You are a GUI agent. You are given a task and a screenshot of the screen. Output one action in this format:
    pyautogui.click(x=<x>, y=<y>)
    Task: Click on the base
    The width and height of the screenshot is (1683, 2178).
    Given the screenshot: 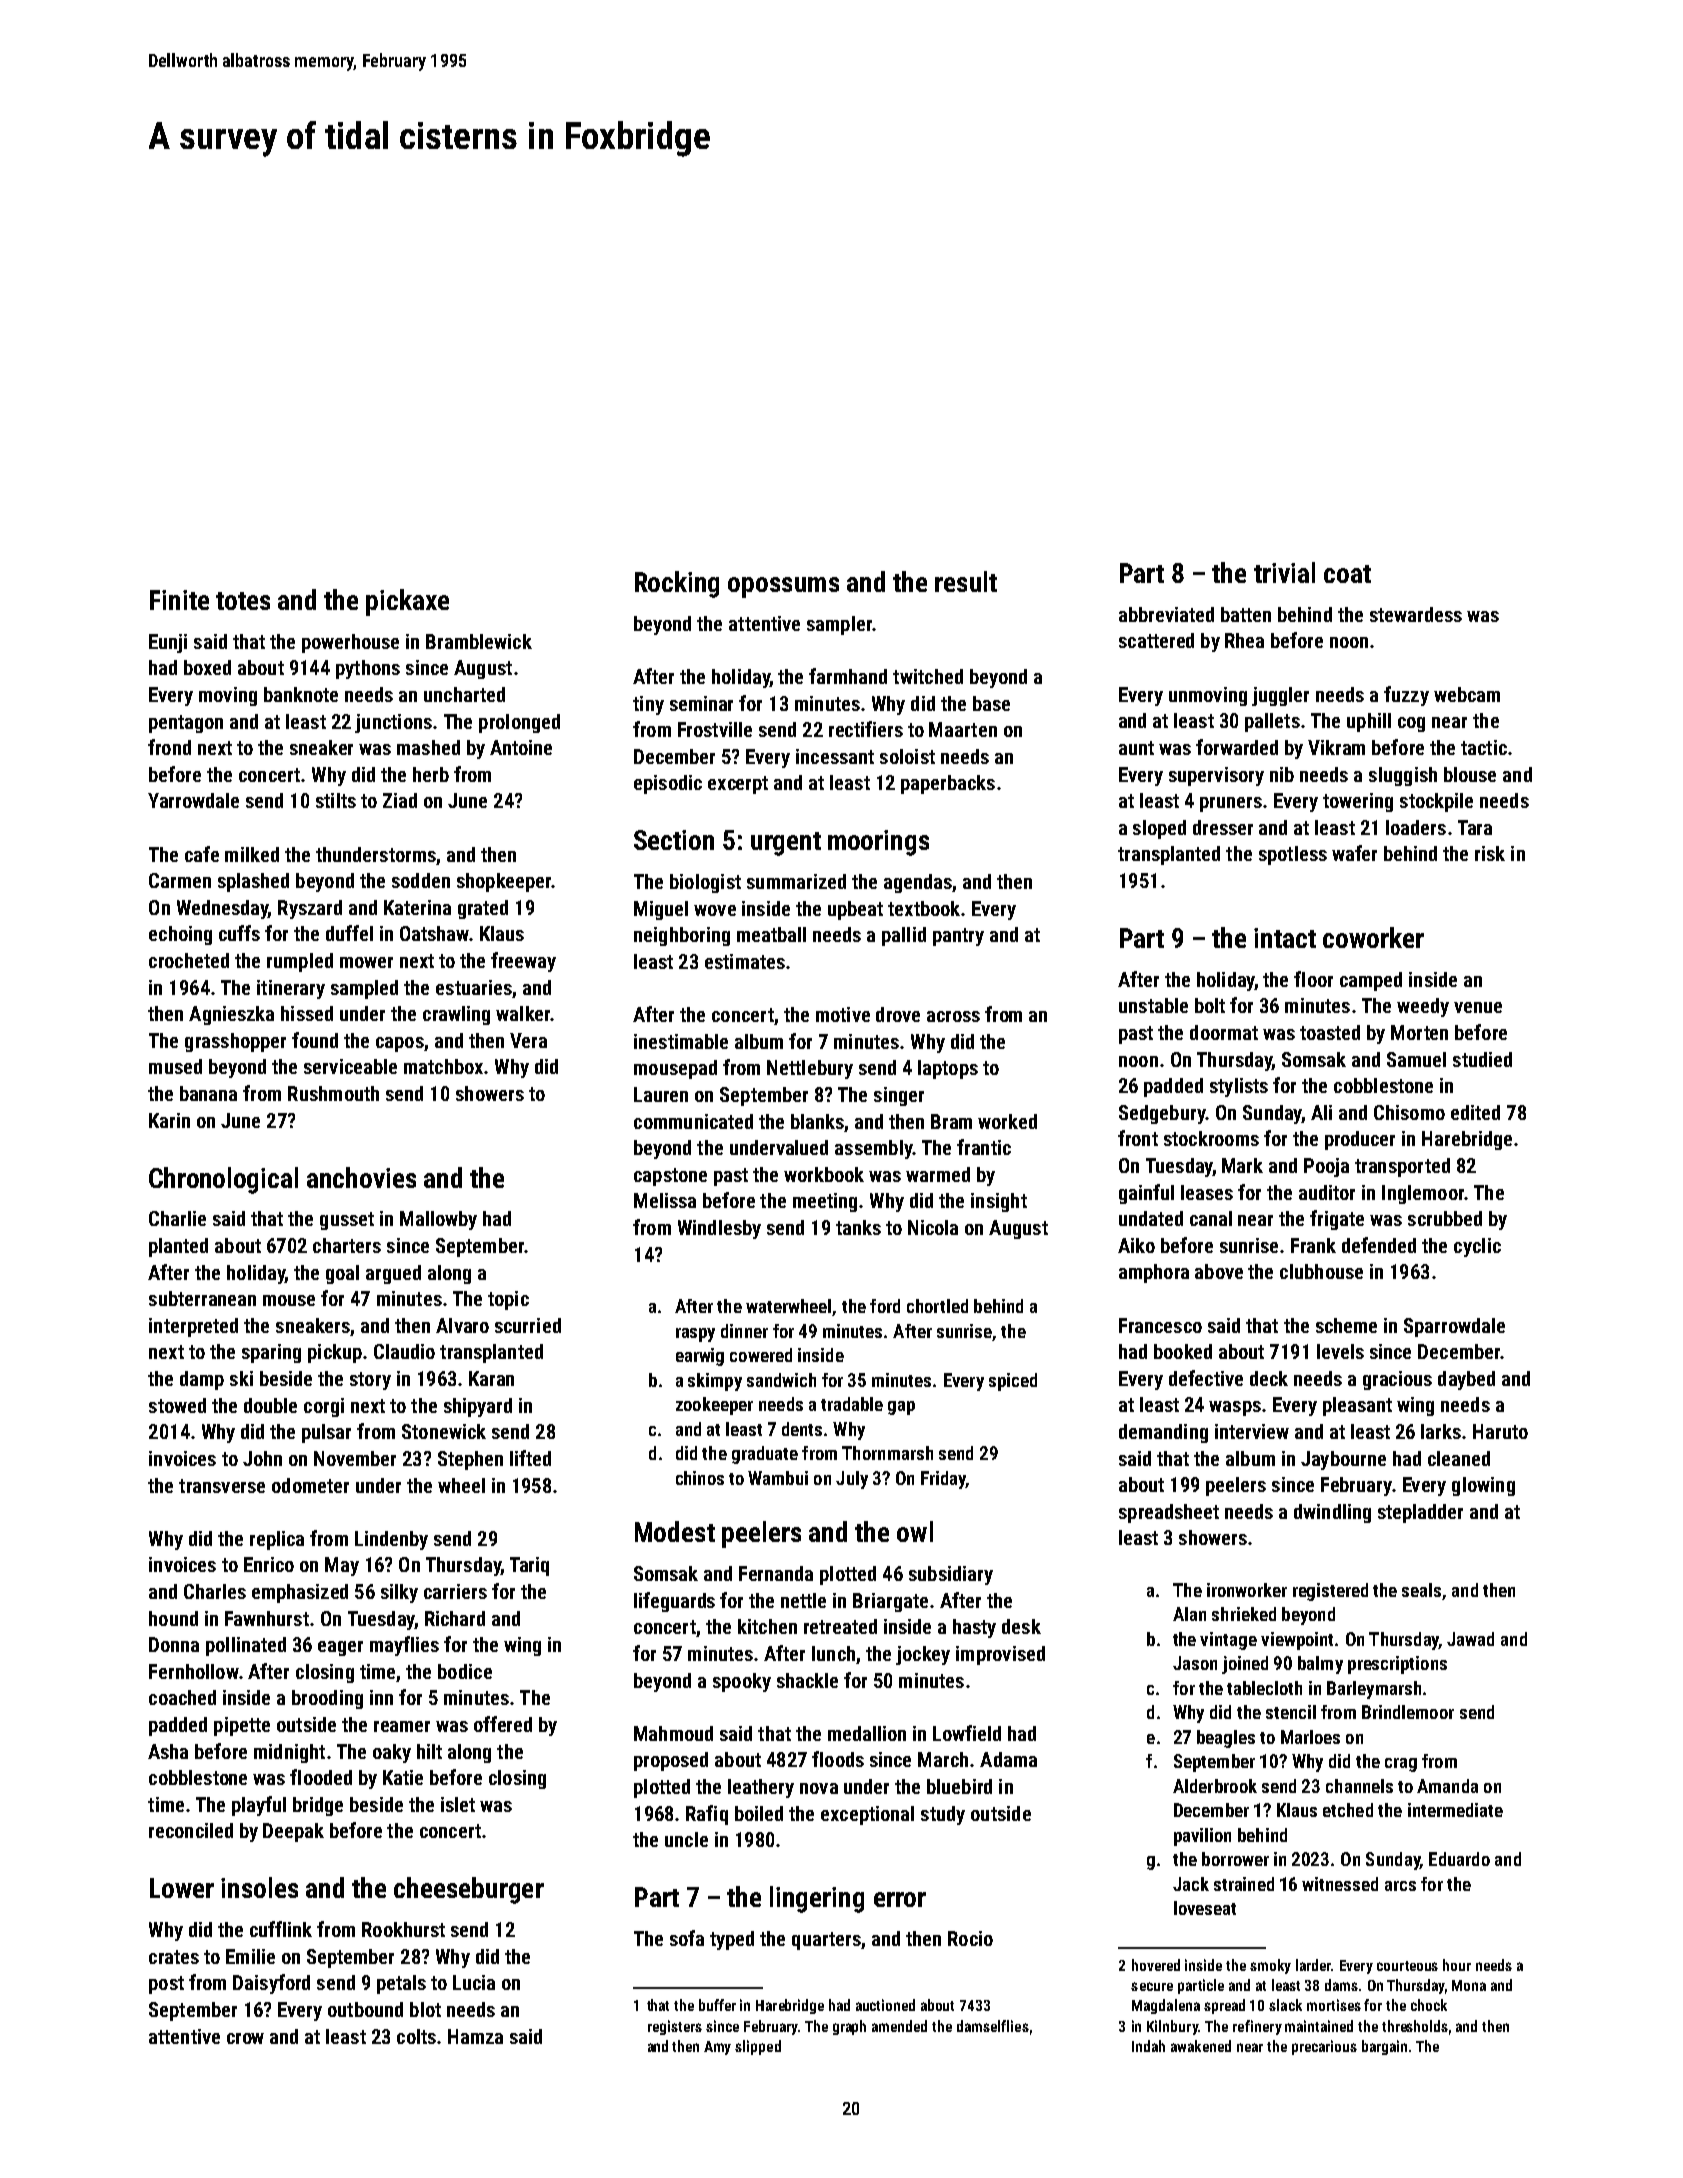 What is the action you would take?
    pyautogui.click(x=991, y=703)
